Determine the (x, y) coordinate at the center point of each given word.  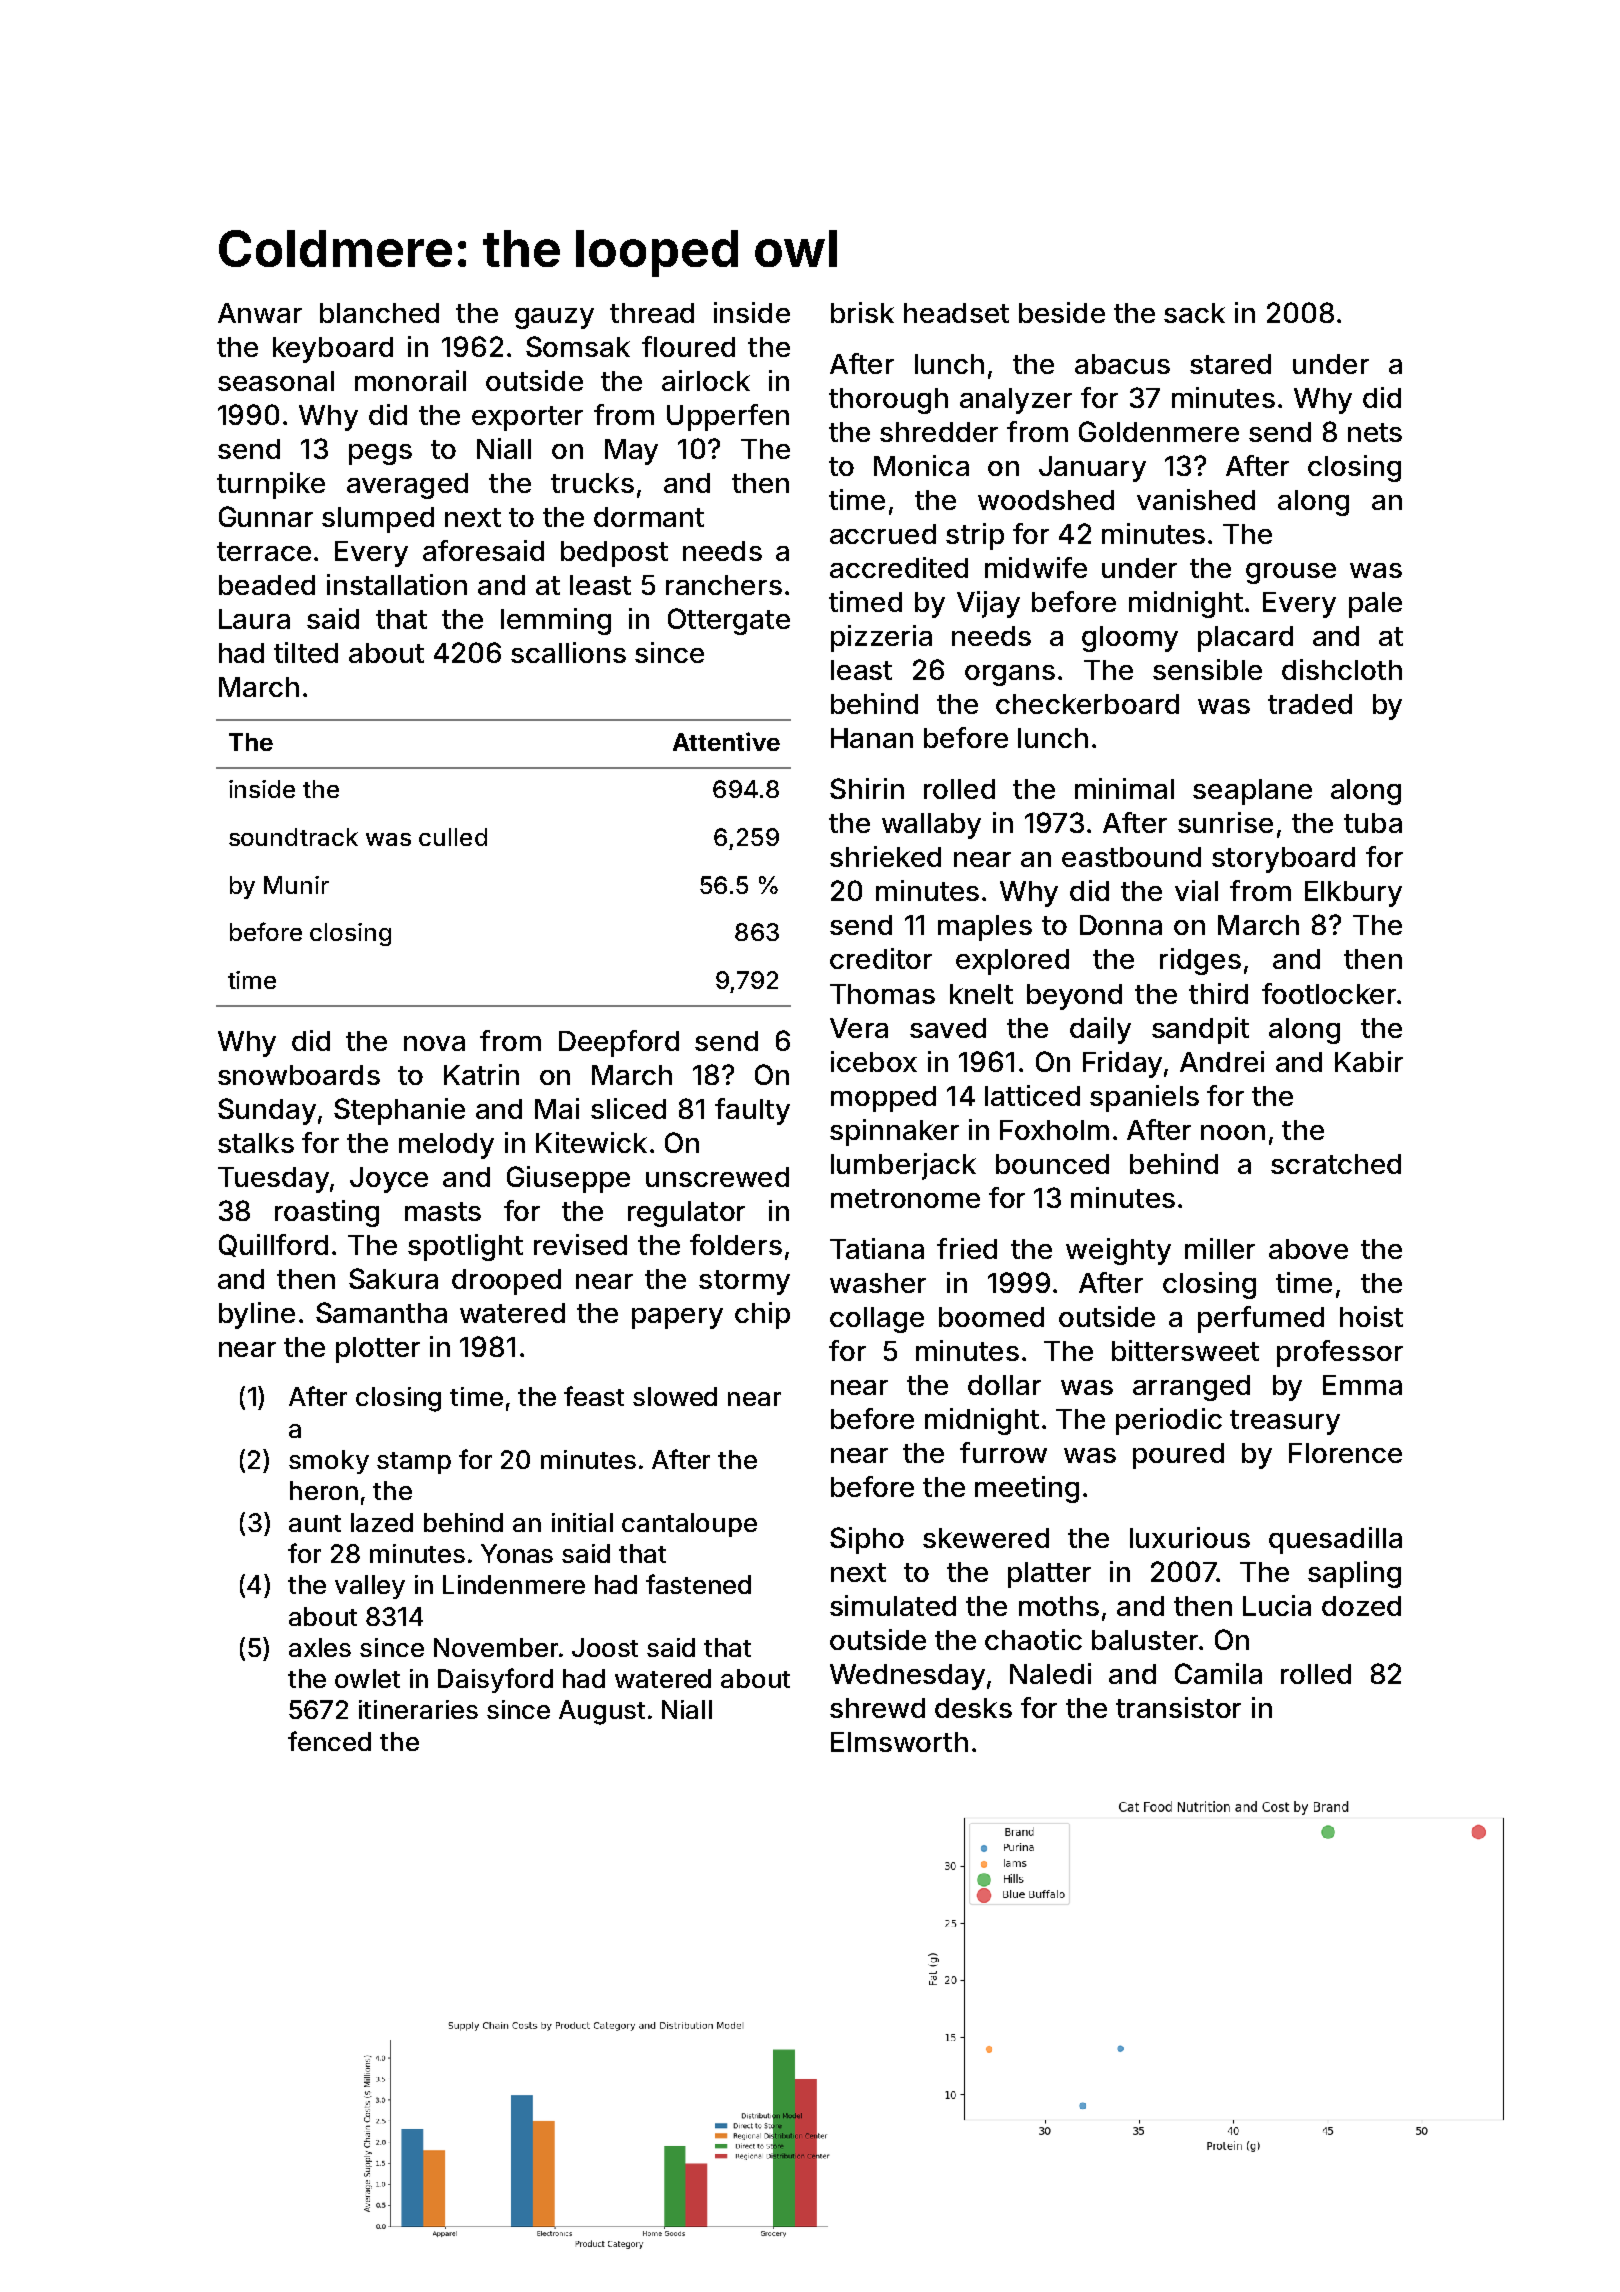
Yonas (517, 1553)
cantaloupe (689, 1525)
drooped (506, 1282)
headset (956, 313)
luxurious (1190, 1537)
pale (1375, 605)
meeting (1027, 1489)
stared (1230, 364)
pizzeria (881, 638)
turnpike (271, 485)
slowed (675, 1396)
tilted (306, 652)
